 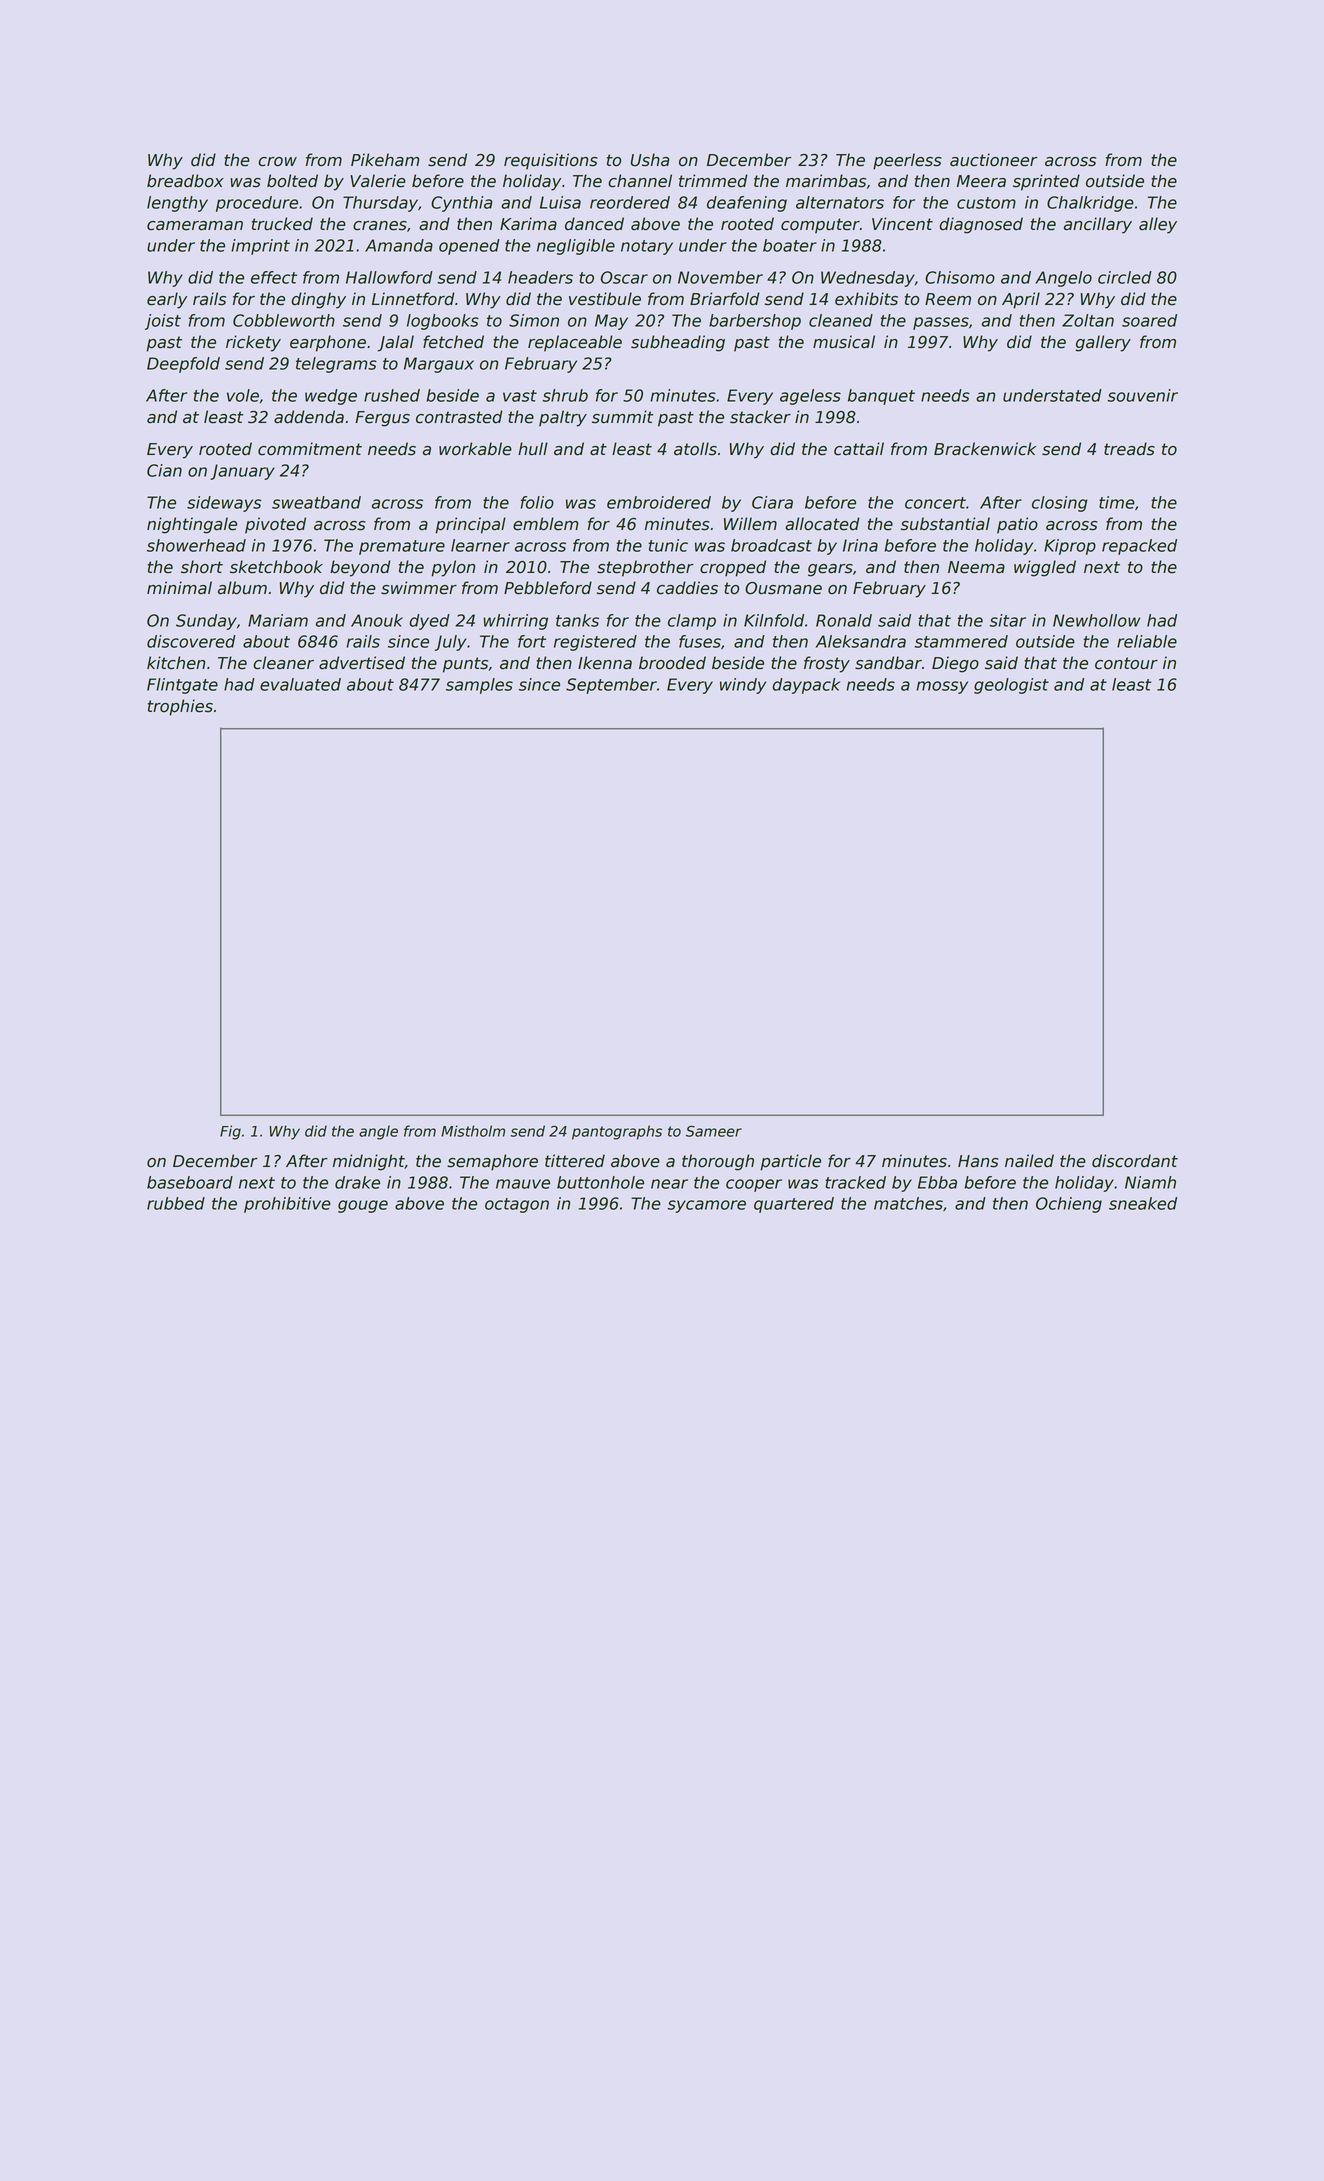 I want to click on commitment, so click(x=310, y=449).
